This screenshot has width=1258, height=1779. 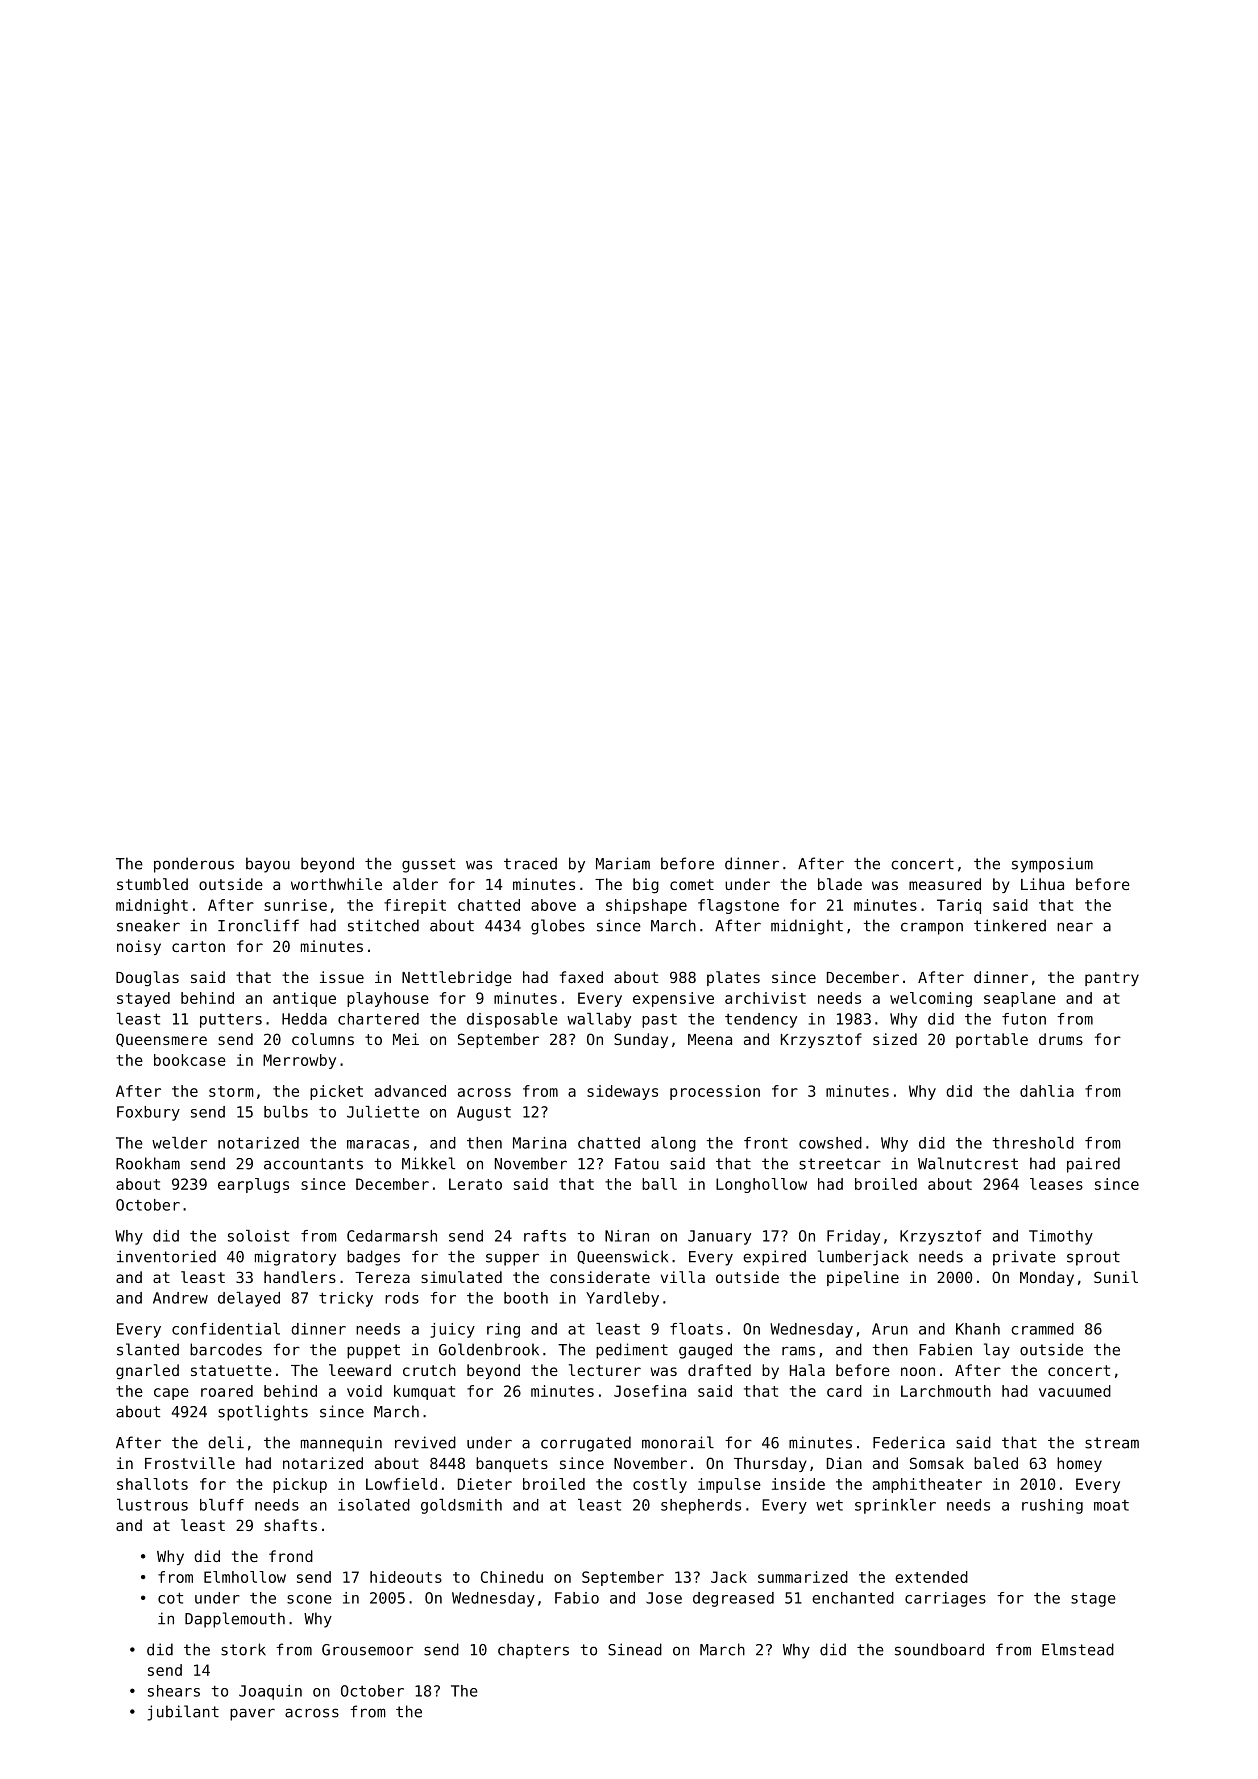 What do you see at coordinates (659, 1184) in the screenshot?
I see `ball` at bounding box center [659, 1184].
